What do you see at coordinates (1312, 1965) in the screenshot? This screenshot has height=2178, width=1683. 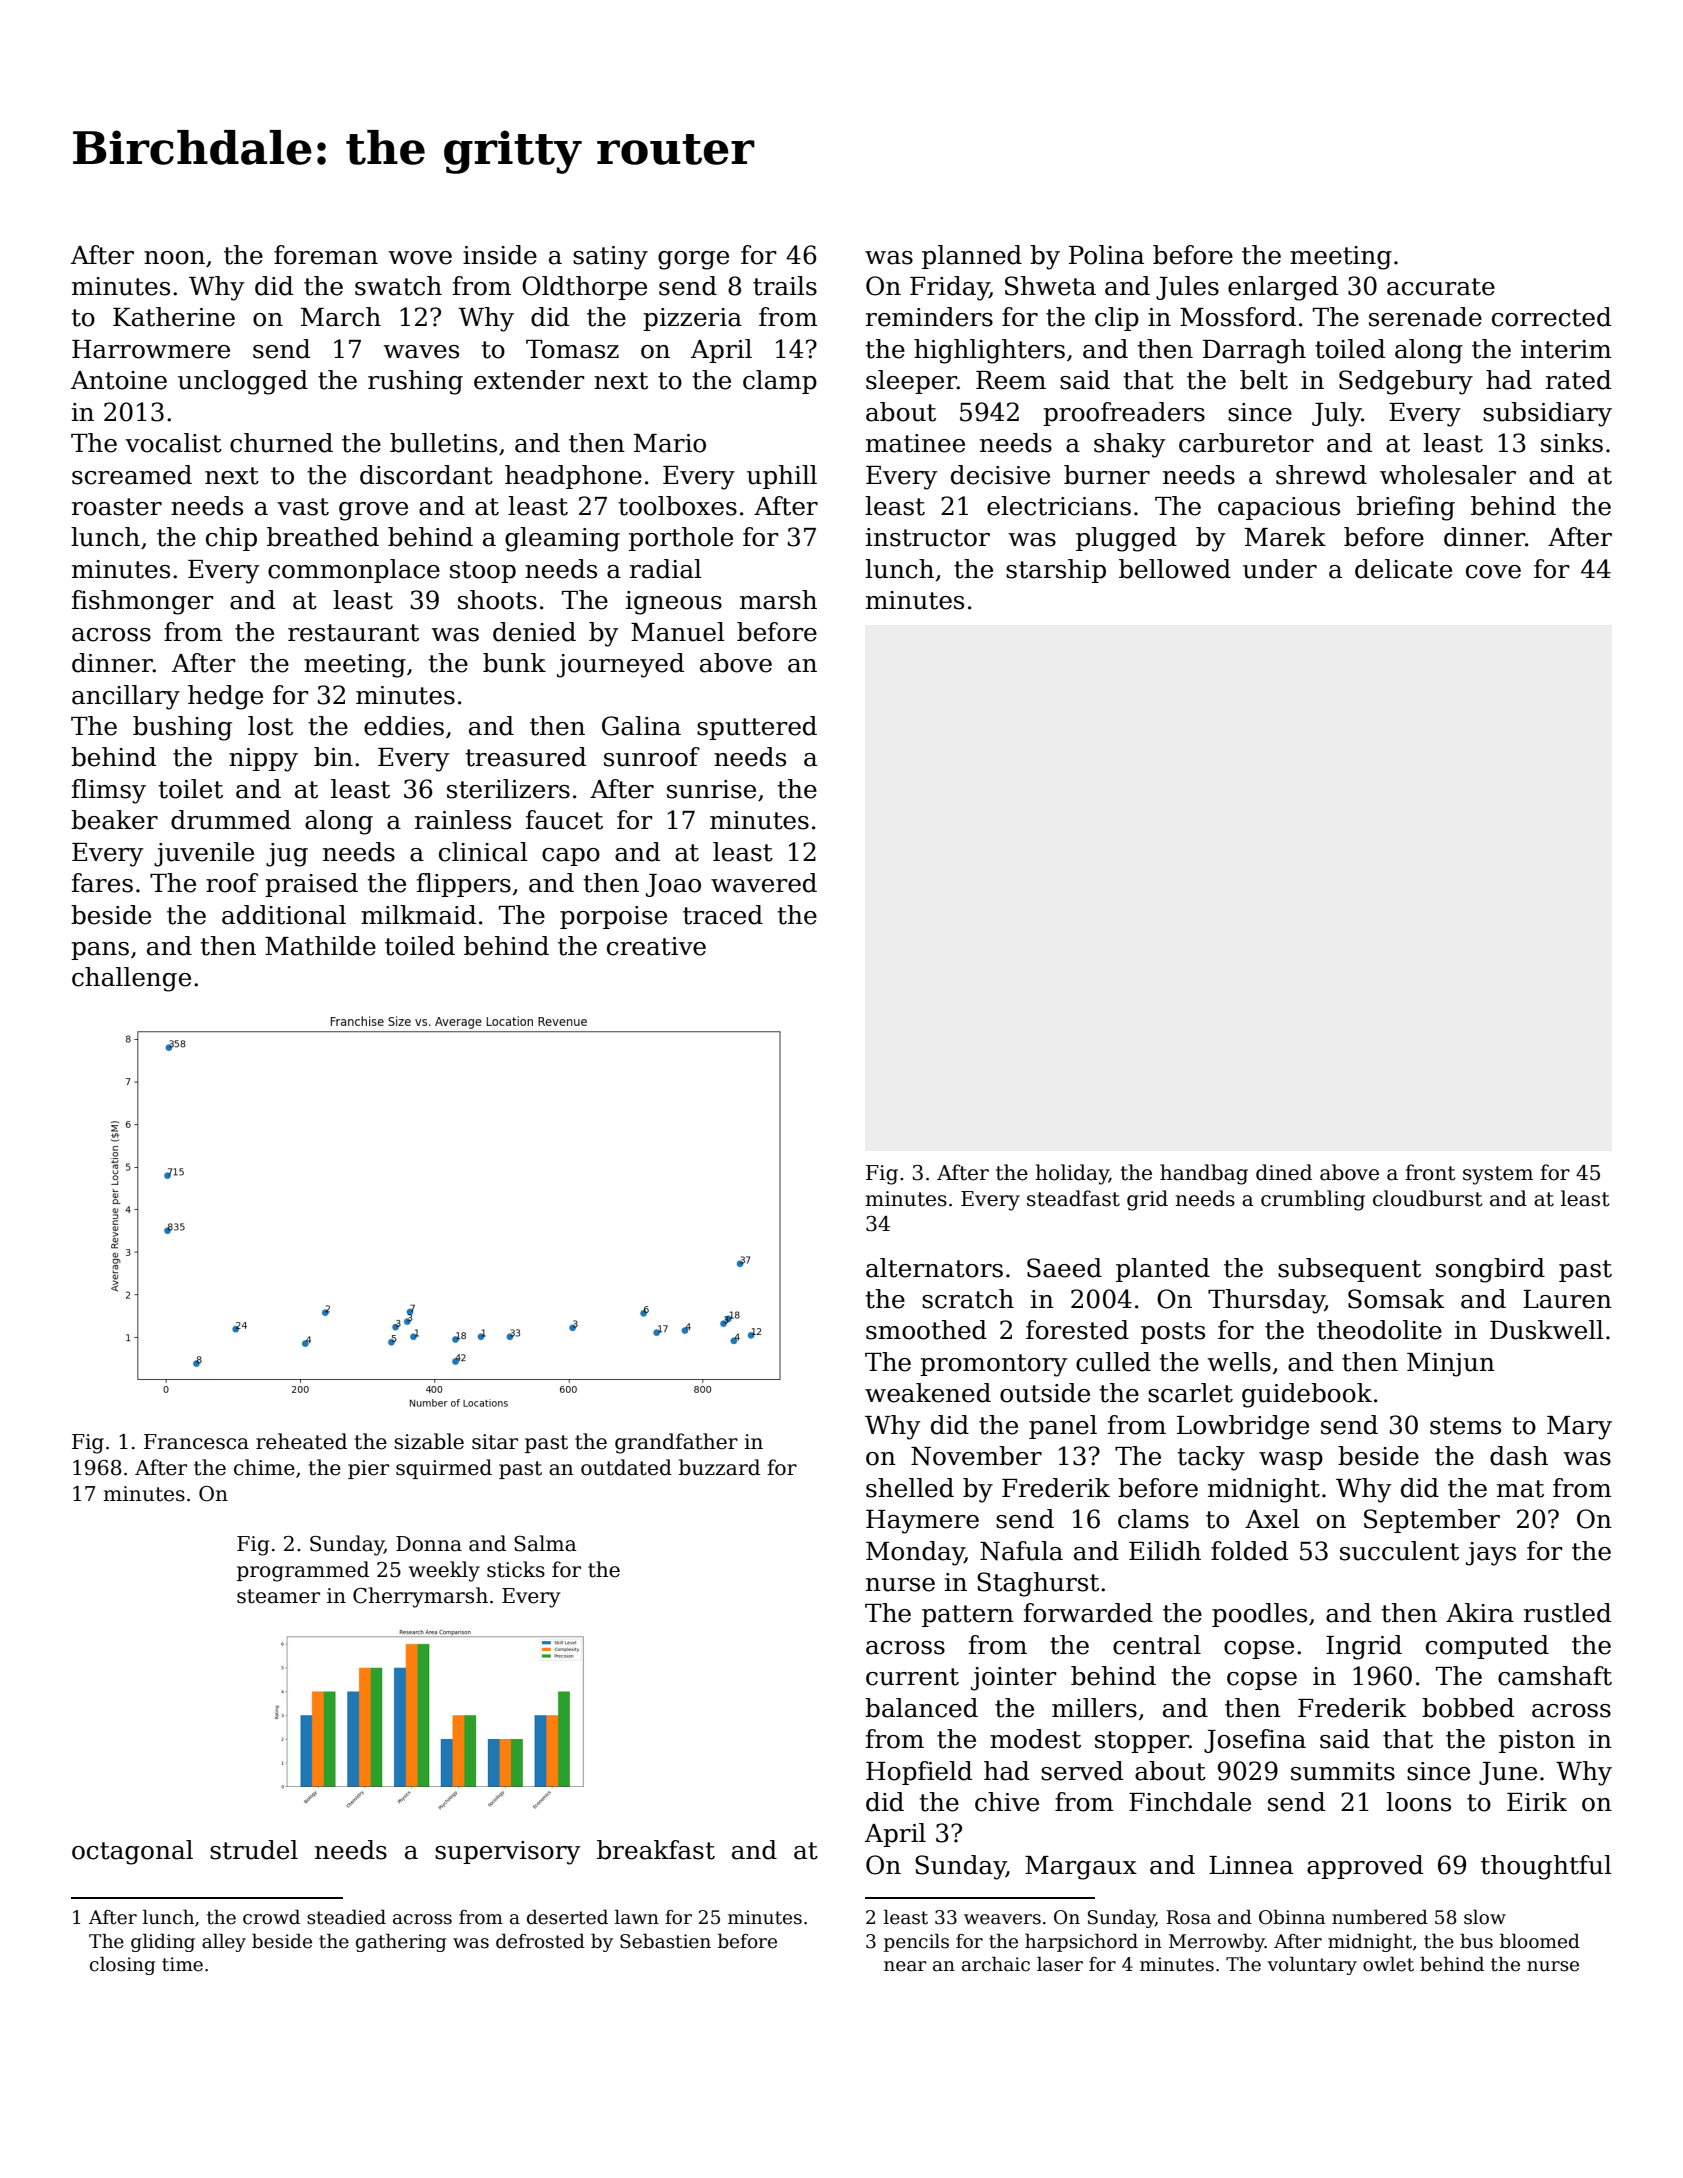 I see `voluntary` at bounding box center [1312, 1965].
